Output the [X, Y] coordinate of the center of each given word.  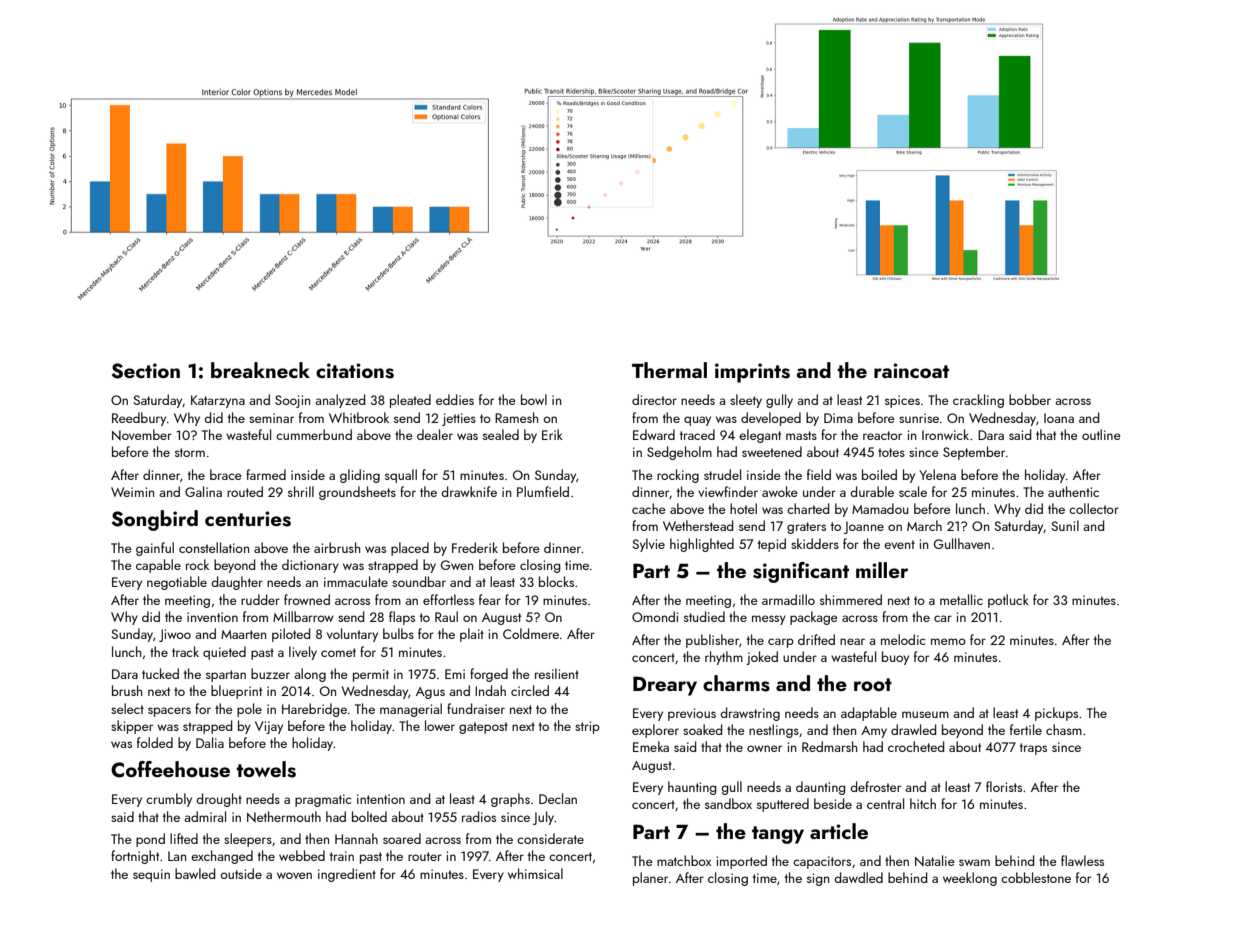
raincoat [911, 370]
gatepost [483, 728]
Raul [446, 616]
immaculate [356, 581]
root [873, 684]
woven [294, 875]
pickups [1056, 714]
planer [650, 879]
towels [266, 769]
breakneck [260, 370]
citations [355, 371]
